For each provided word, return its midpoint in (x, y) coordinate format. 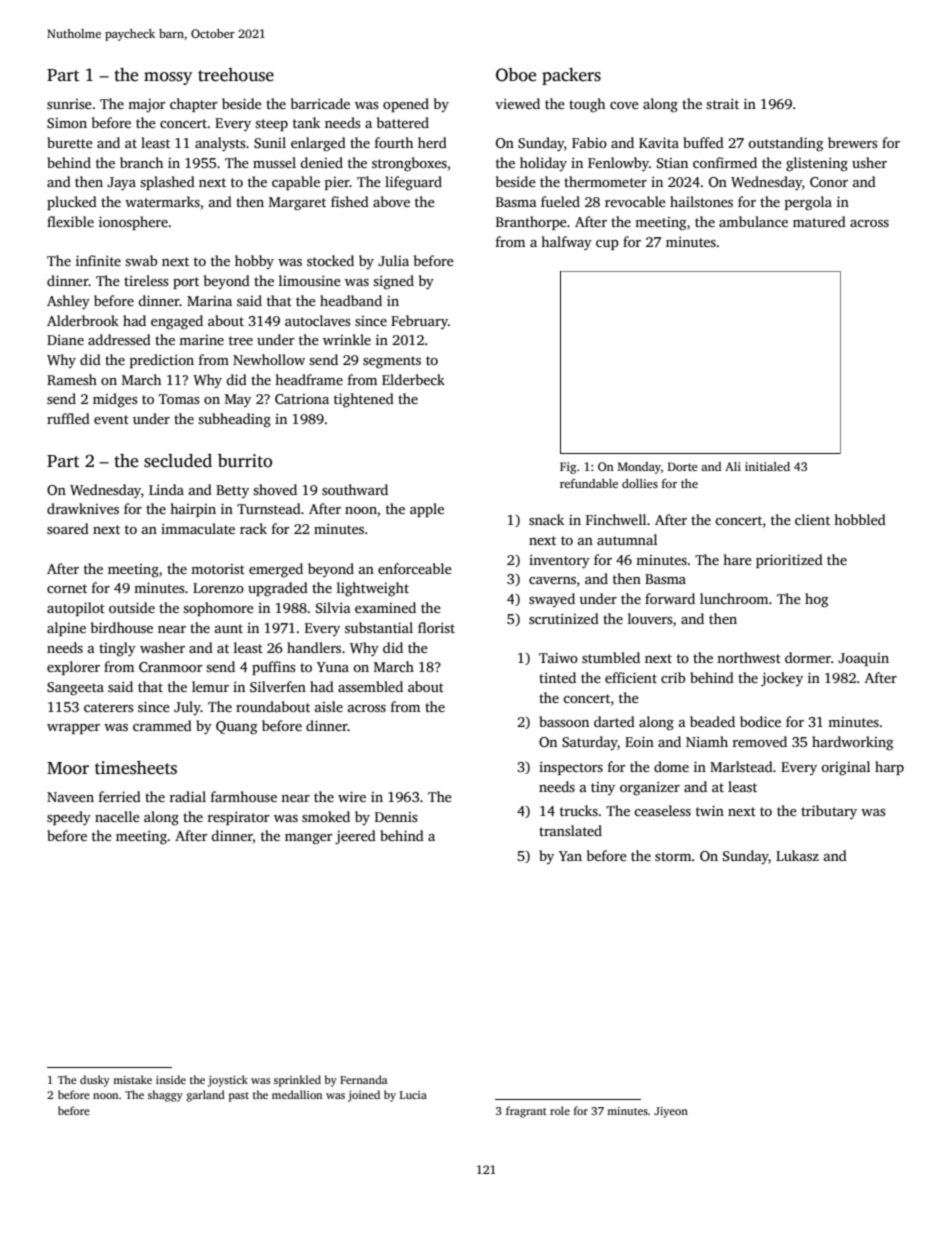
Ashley (68, 302)
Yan (570, 856)
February (419, 322)
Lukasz (797, 855)
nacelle (117, 816)
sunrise (69, 104)
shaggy (165, 1096)
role (560, 1110)
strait (722, 104)
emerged (276, 570)
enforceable (415, 568)
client (812, 519)
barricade (320, 103)
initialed (767, 466)
